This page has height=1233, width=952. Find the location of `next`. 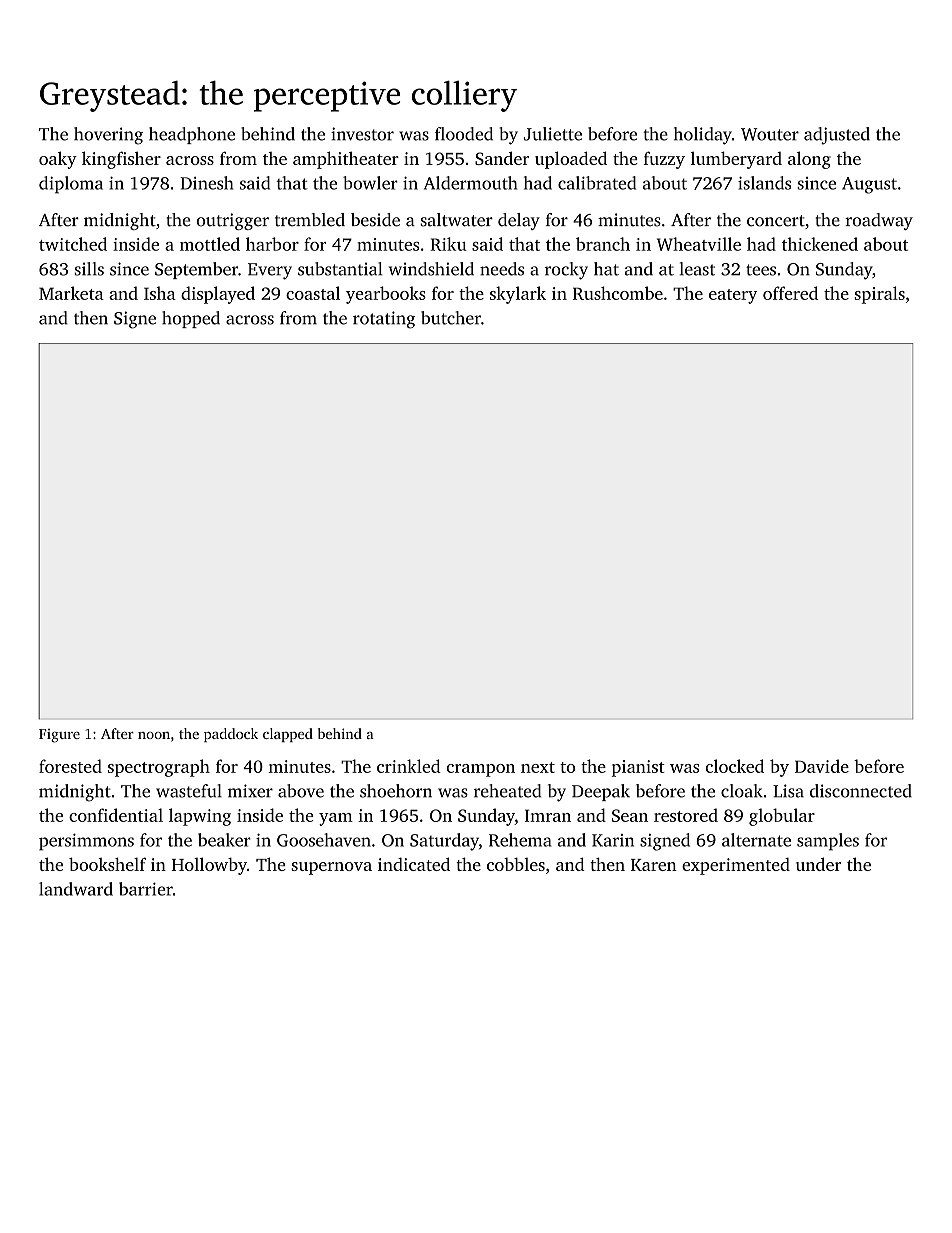

next is located at coordinates (538, 767).
